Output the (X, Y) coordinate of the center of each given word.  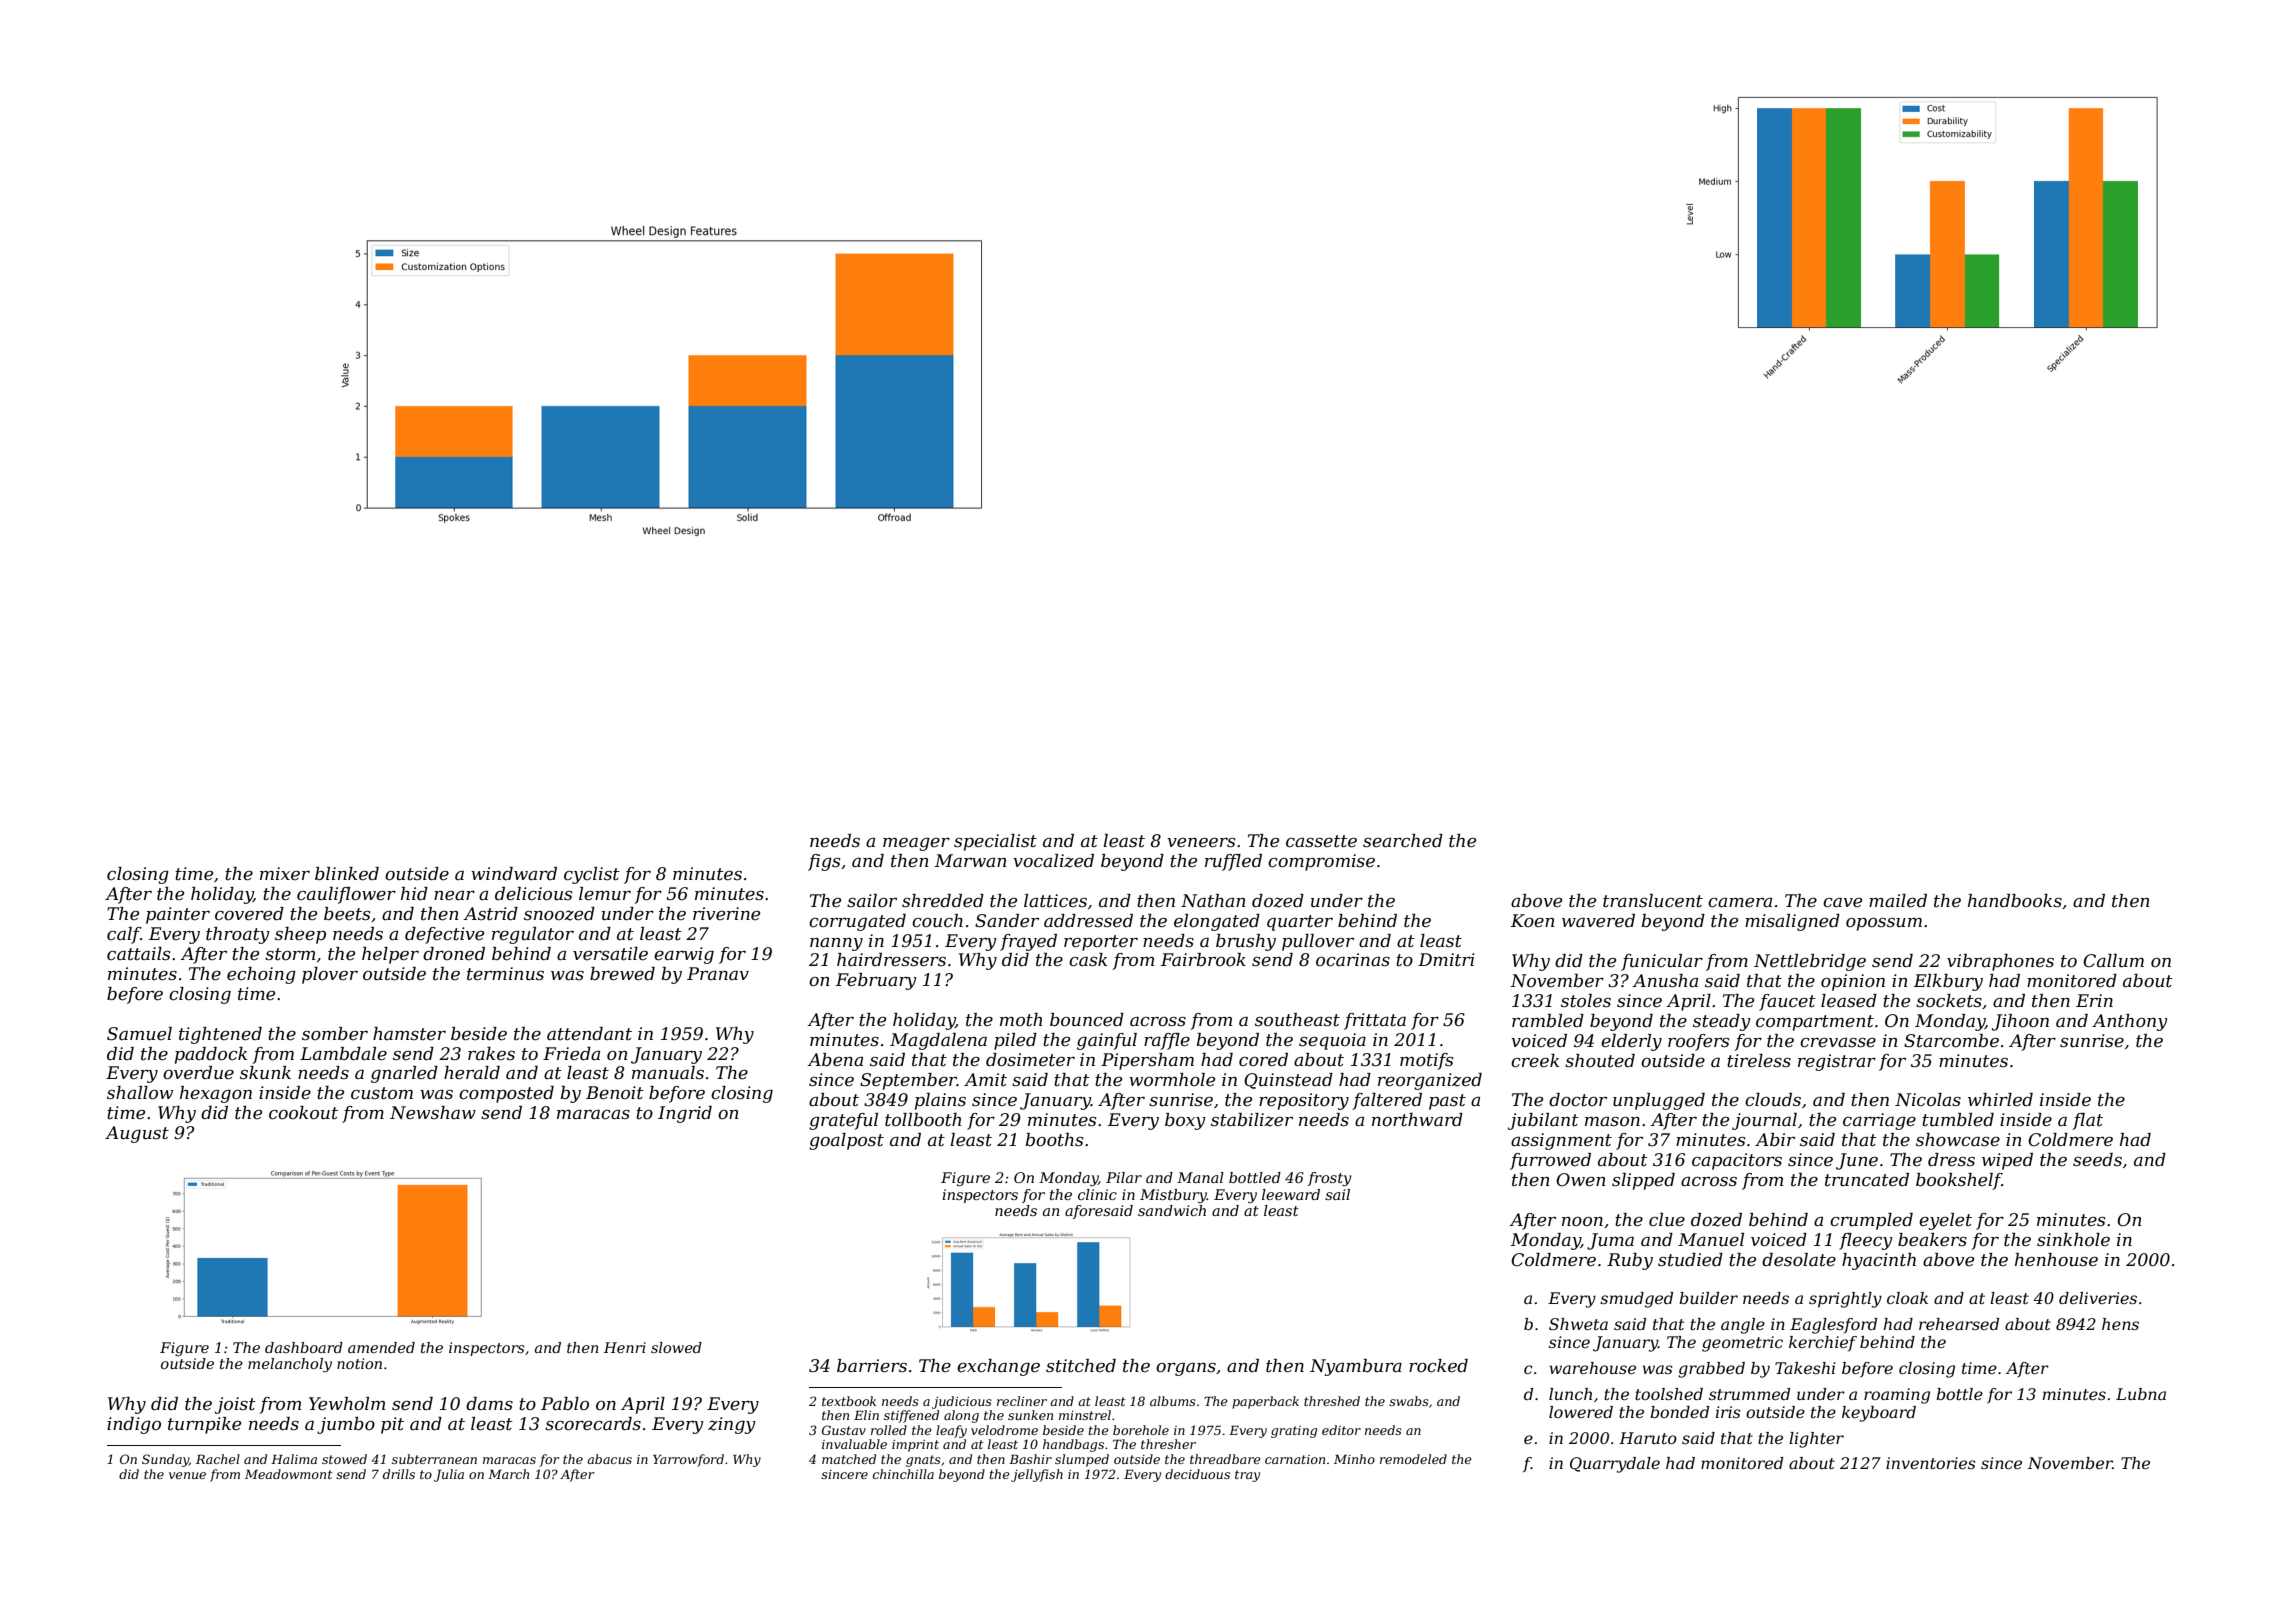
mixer (285, 874)
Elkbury (1948, 982)
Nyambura (1356, 1367)
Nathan (1213, 900)
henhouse (2056, 1260)
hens (2120, 1324)
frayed (1028, 942)
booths (1054, 1140)
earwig (684, 955)
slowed (676, 1347)
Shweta (1578, 1324)
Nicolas (1928, 1100)
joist (235, 1405)
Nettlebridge (1810, 962)
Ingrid (685, 1114)
